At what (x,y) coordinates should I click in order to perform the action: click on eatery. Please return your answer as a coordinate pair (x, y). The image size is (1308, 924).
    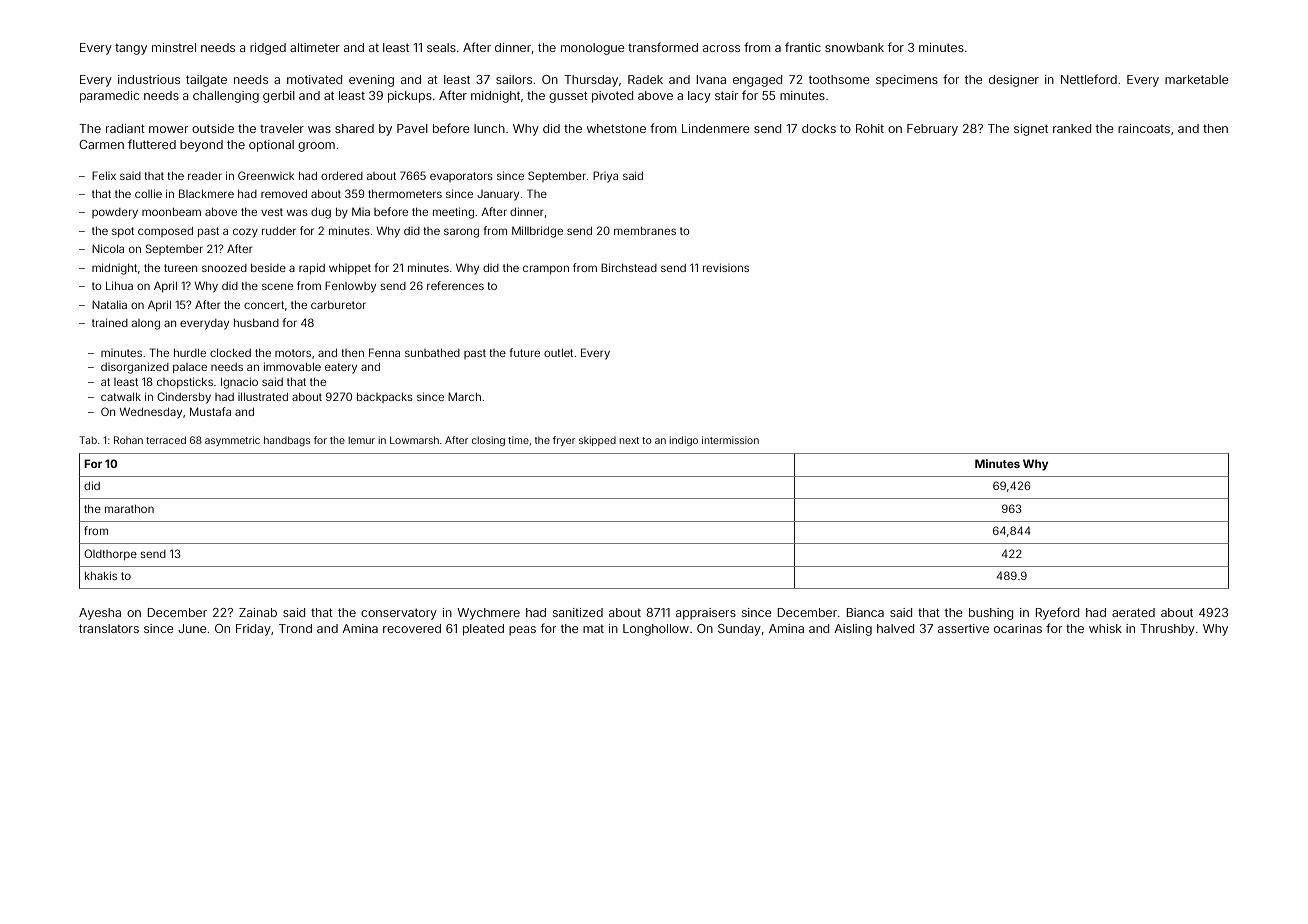
    Looking at the image, I should click on (341, 368).
